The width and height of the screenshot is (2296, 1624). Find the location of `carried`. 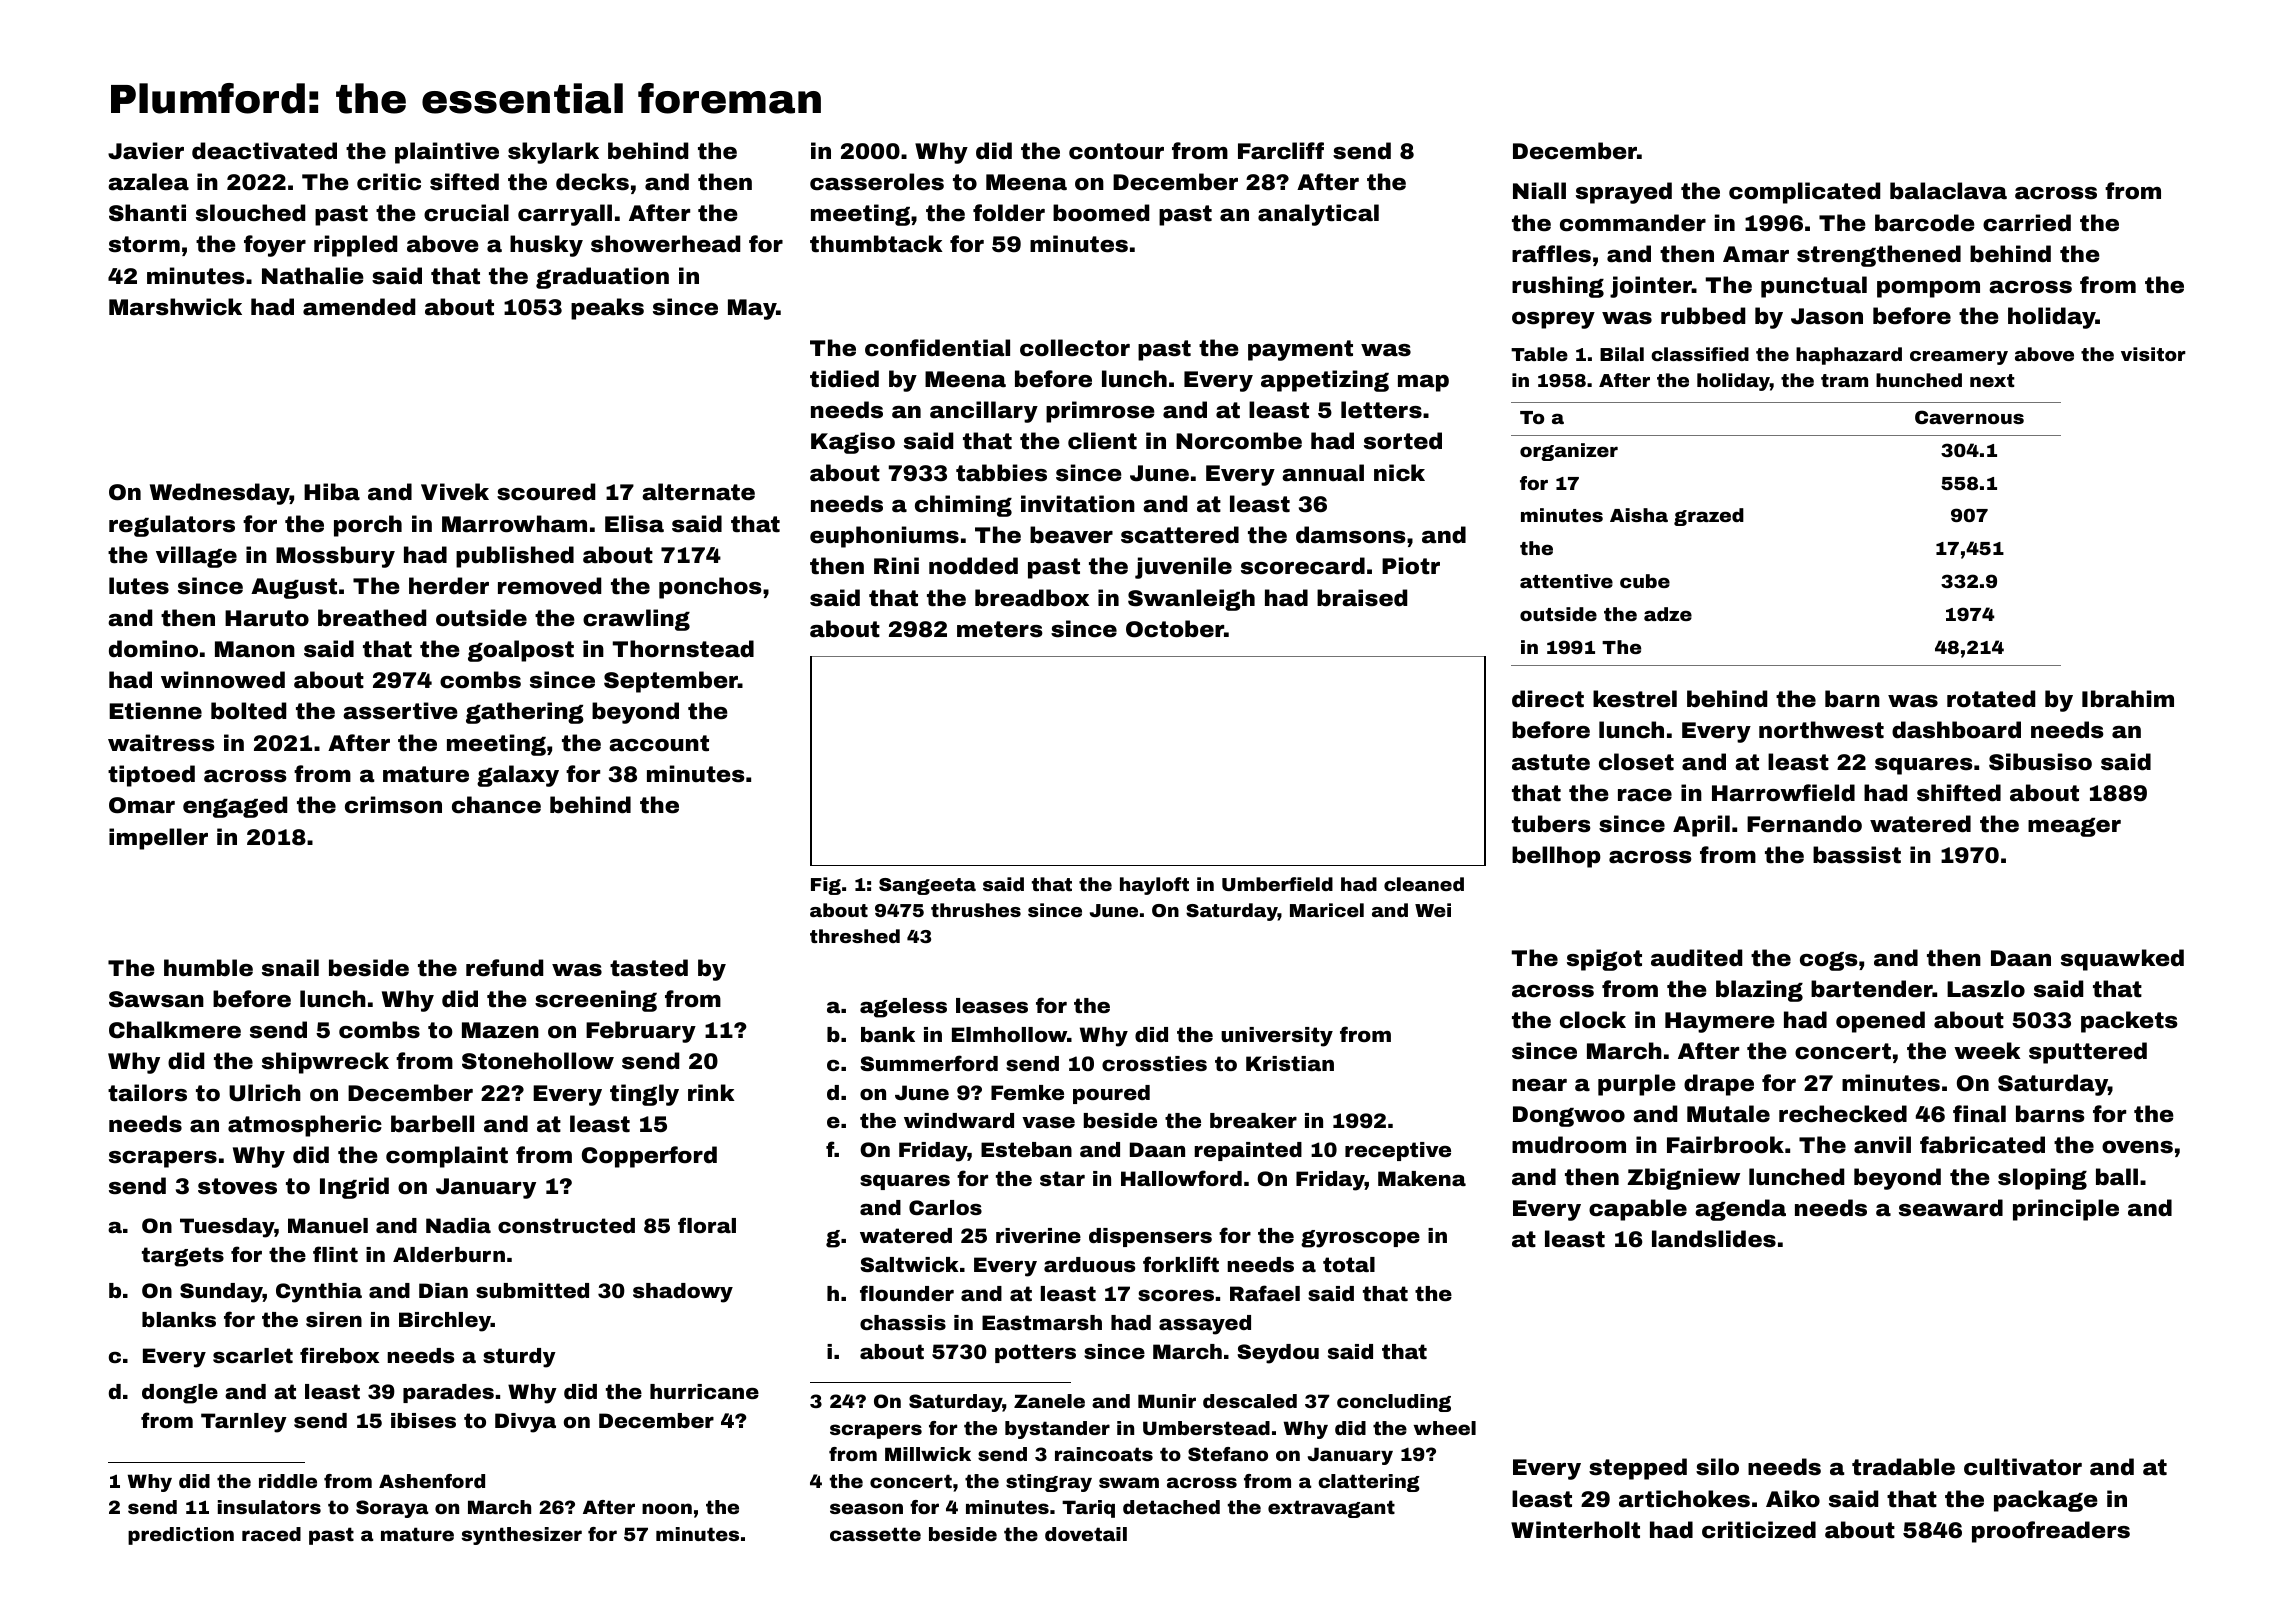

carried is located at coordinates (2027, 223).
